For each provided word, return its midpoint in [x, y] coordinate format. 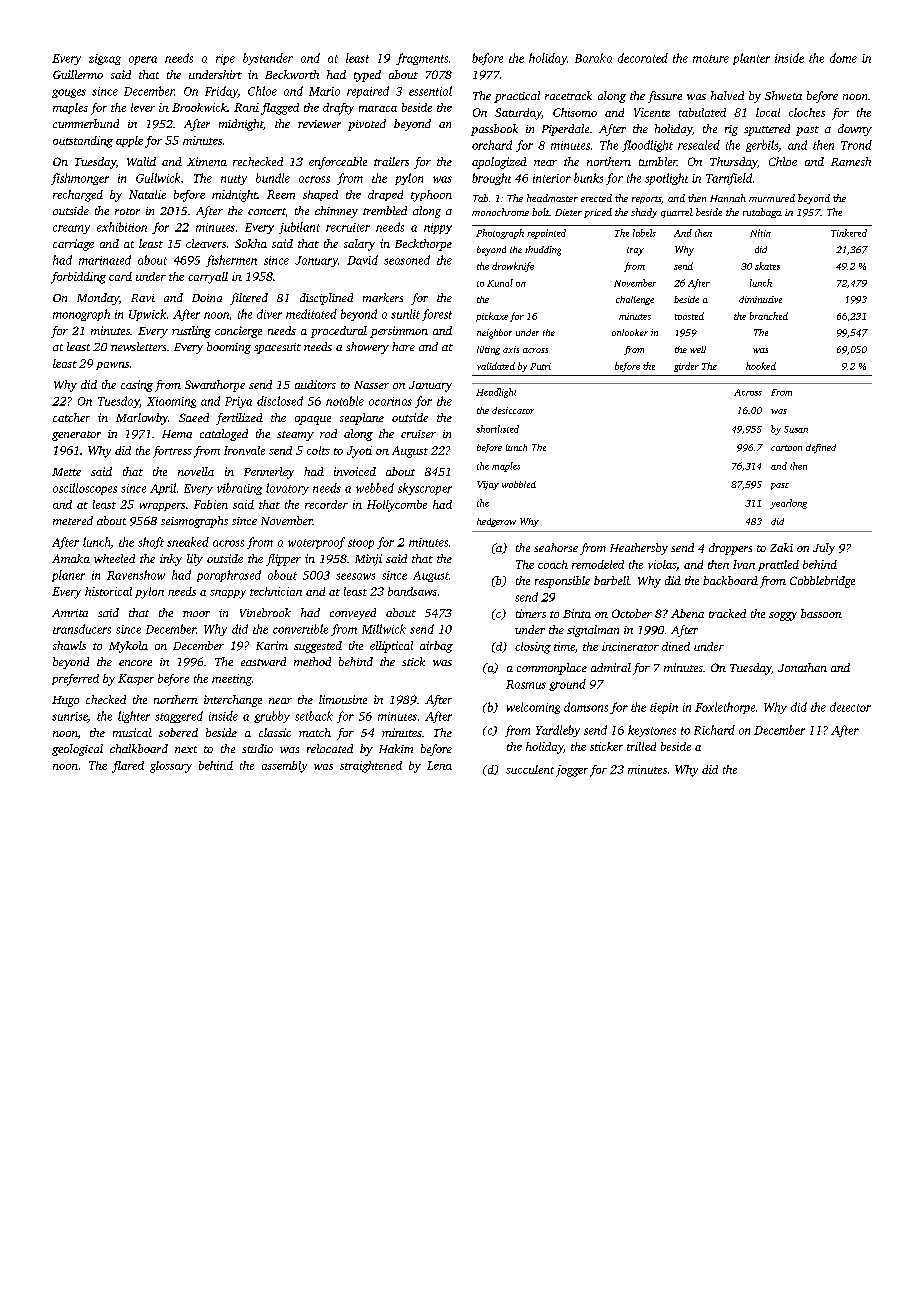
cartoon [786, 448]
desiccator [513, 410]
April [163, 489]
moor [196, 614]
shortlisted [497, 429]
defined [821, 448]
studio [257, 748]
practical [517, 97]
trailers [391, 161]
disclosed [280, 401]
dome [843, 58]
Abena [687, 613]
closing [533, 648]
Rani [246, 107]
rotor [127, 211]
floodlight [647, 146]
